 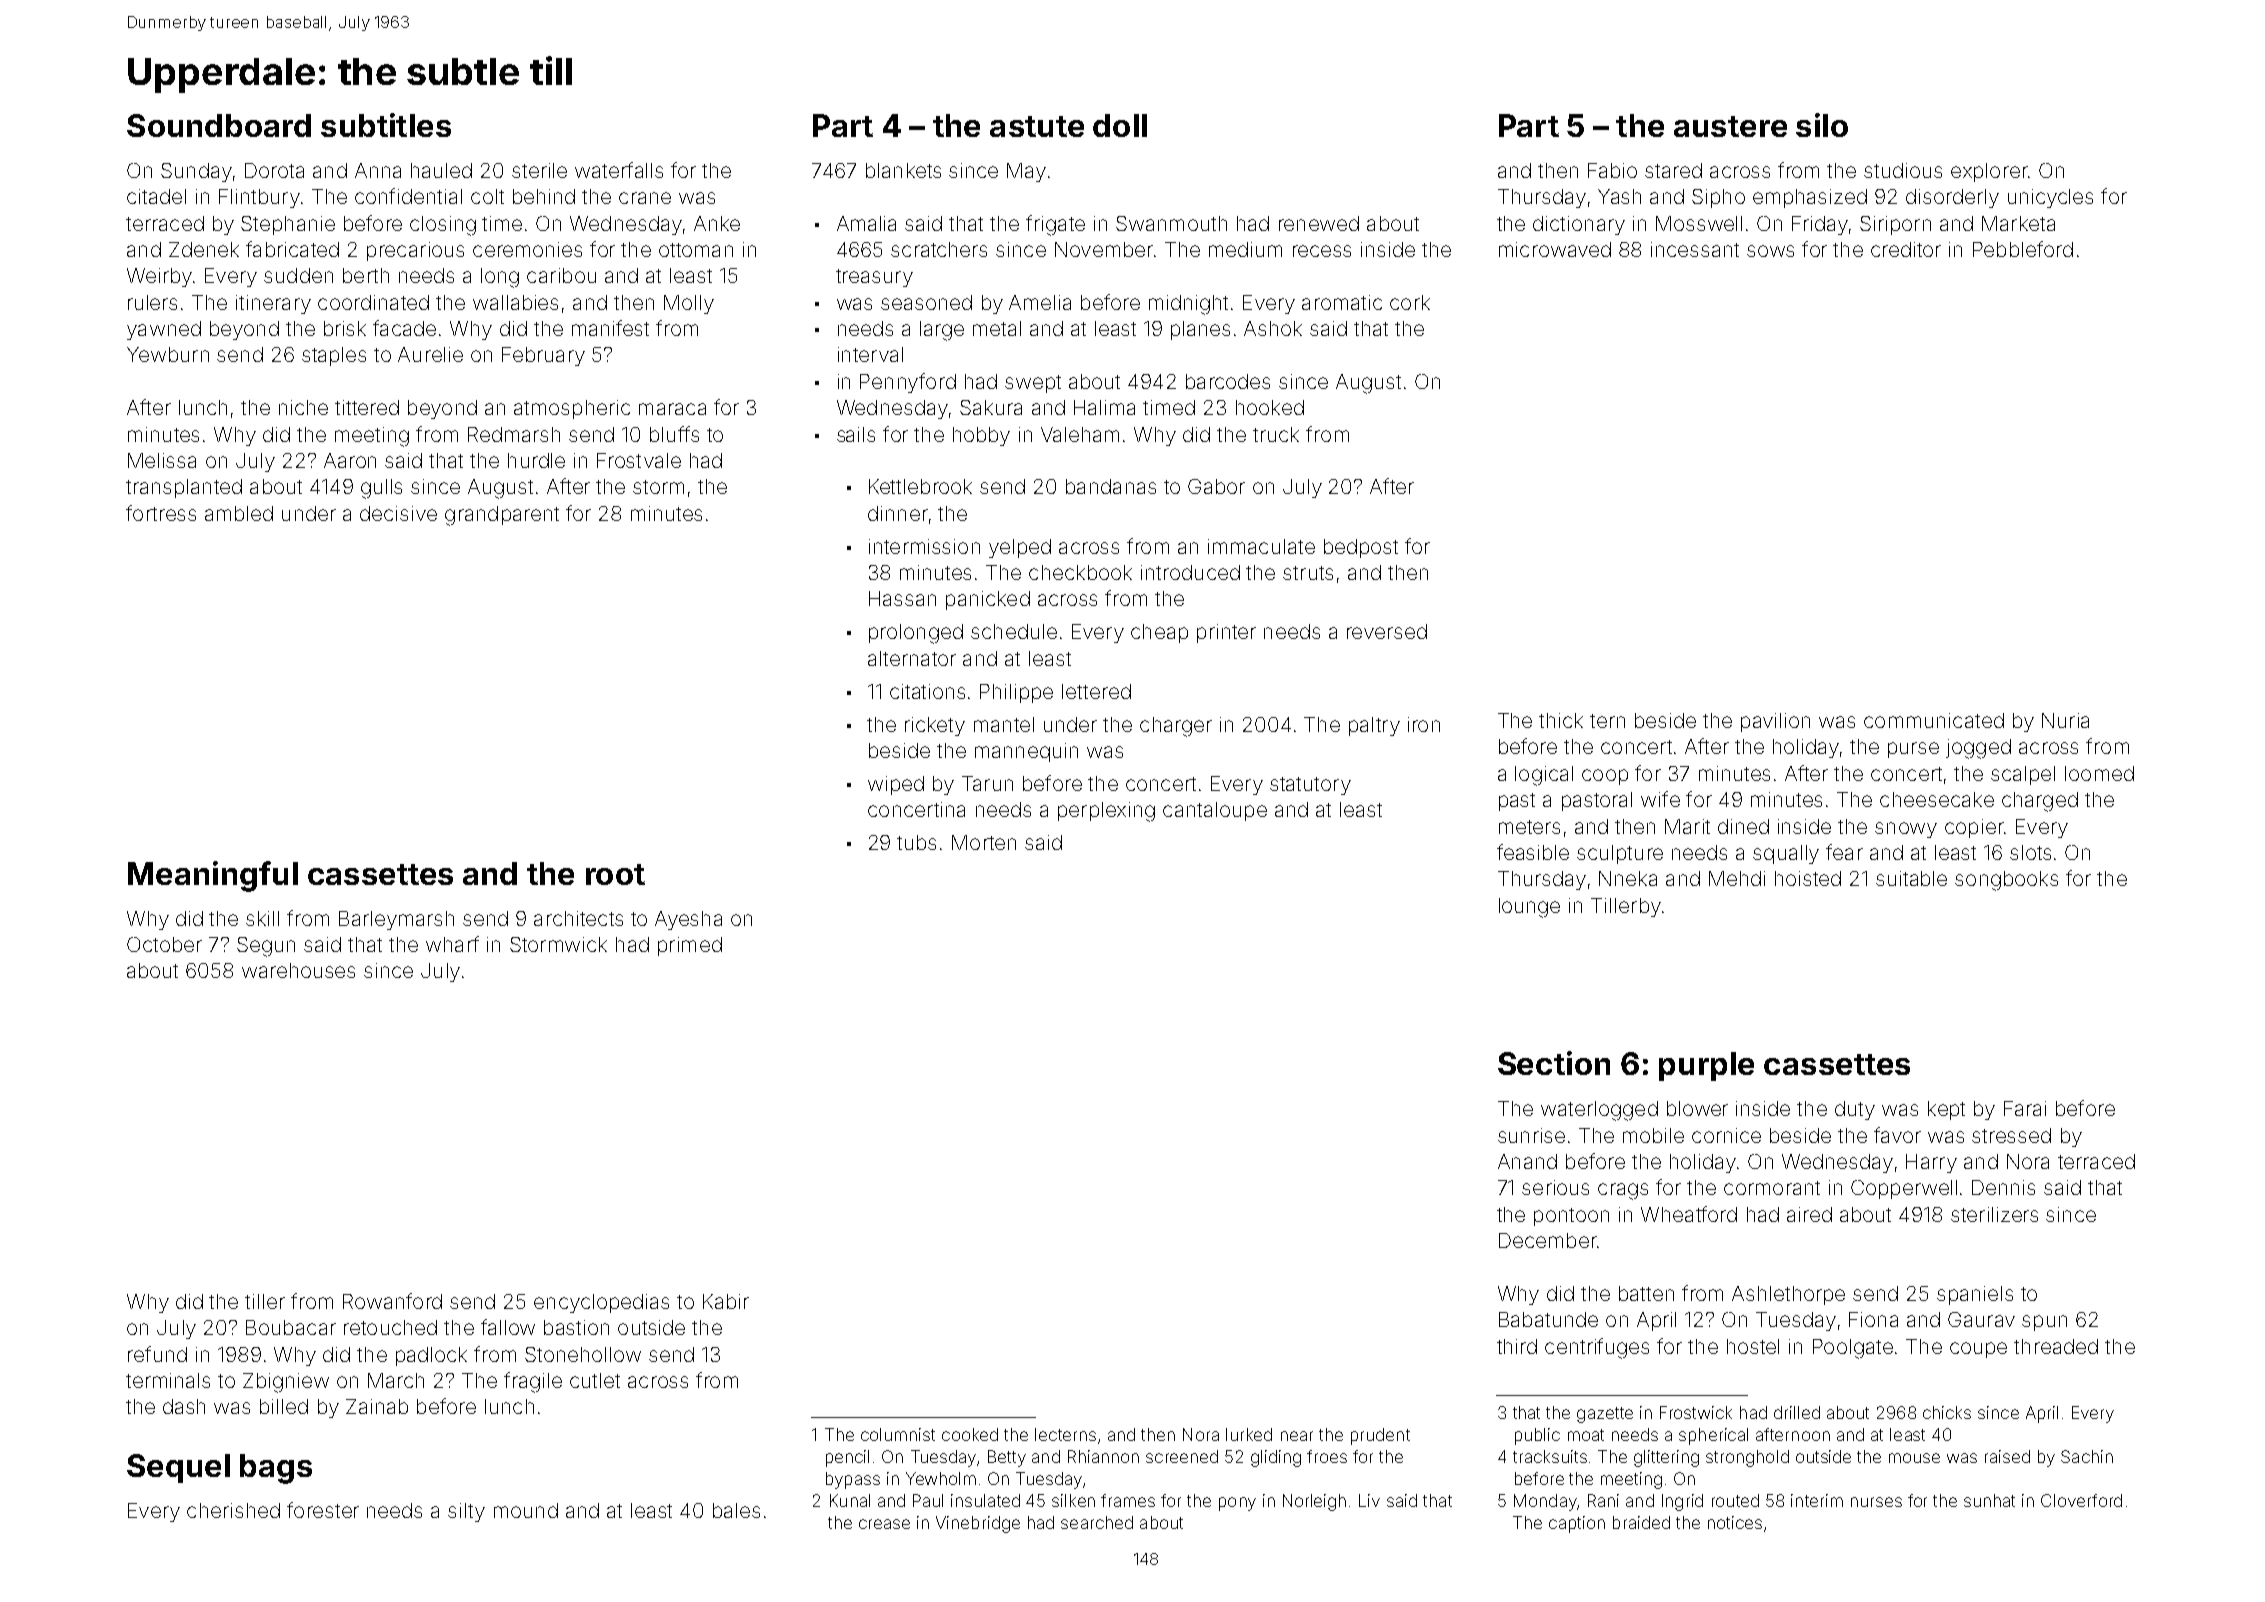 I want to click on Amalia, so click(x=866, y=223).
